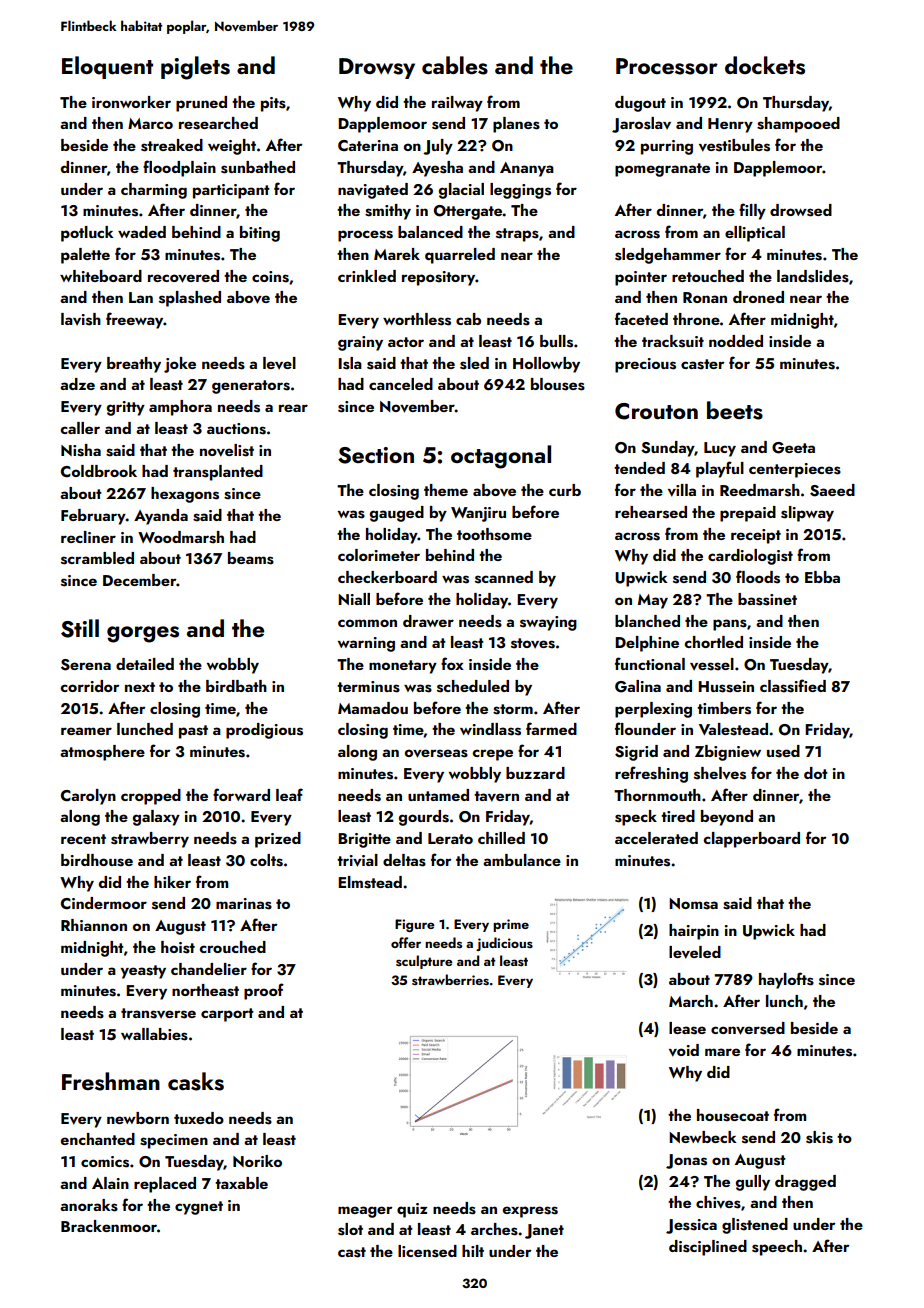 This document has width=924, height=1308. Describe the element at coordinates (373, 708) in the document. I see `Mamadou` at that location.
